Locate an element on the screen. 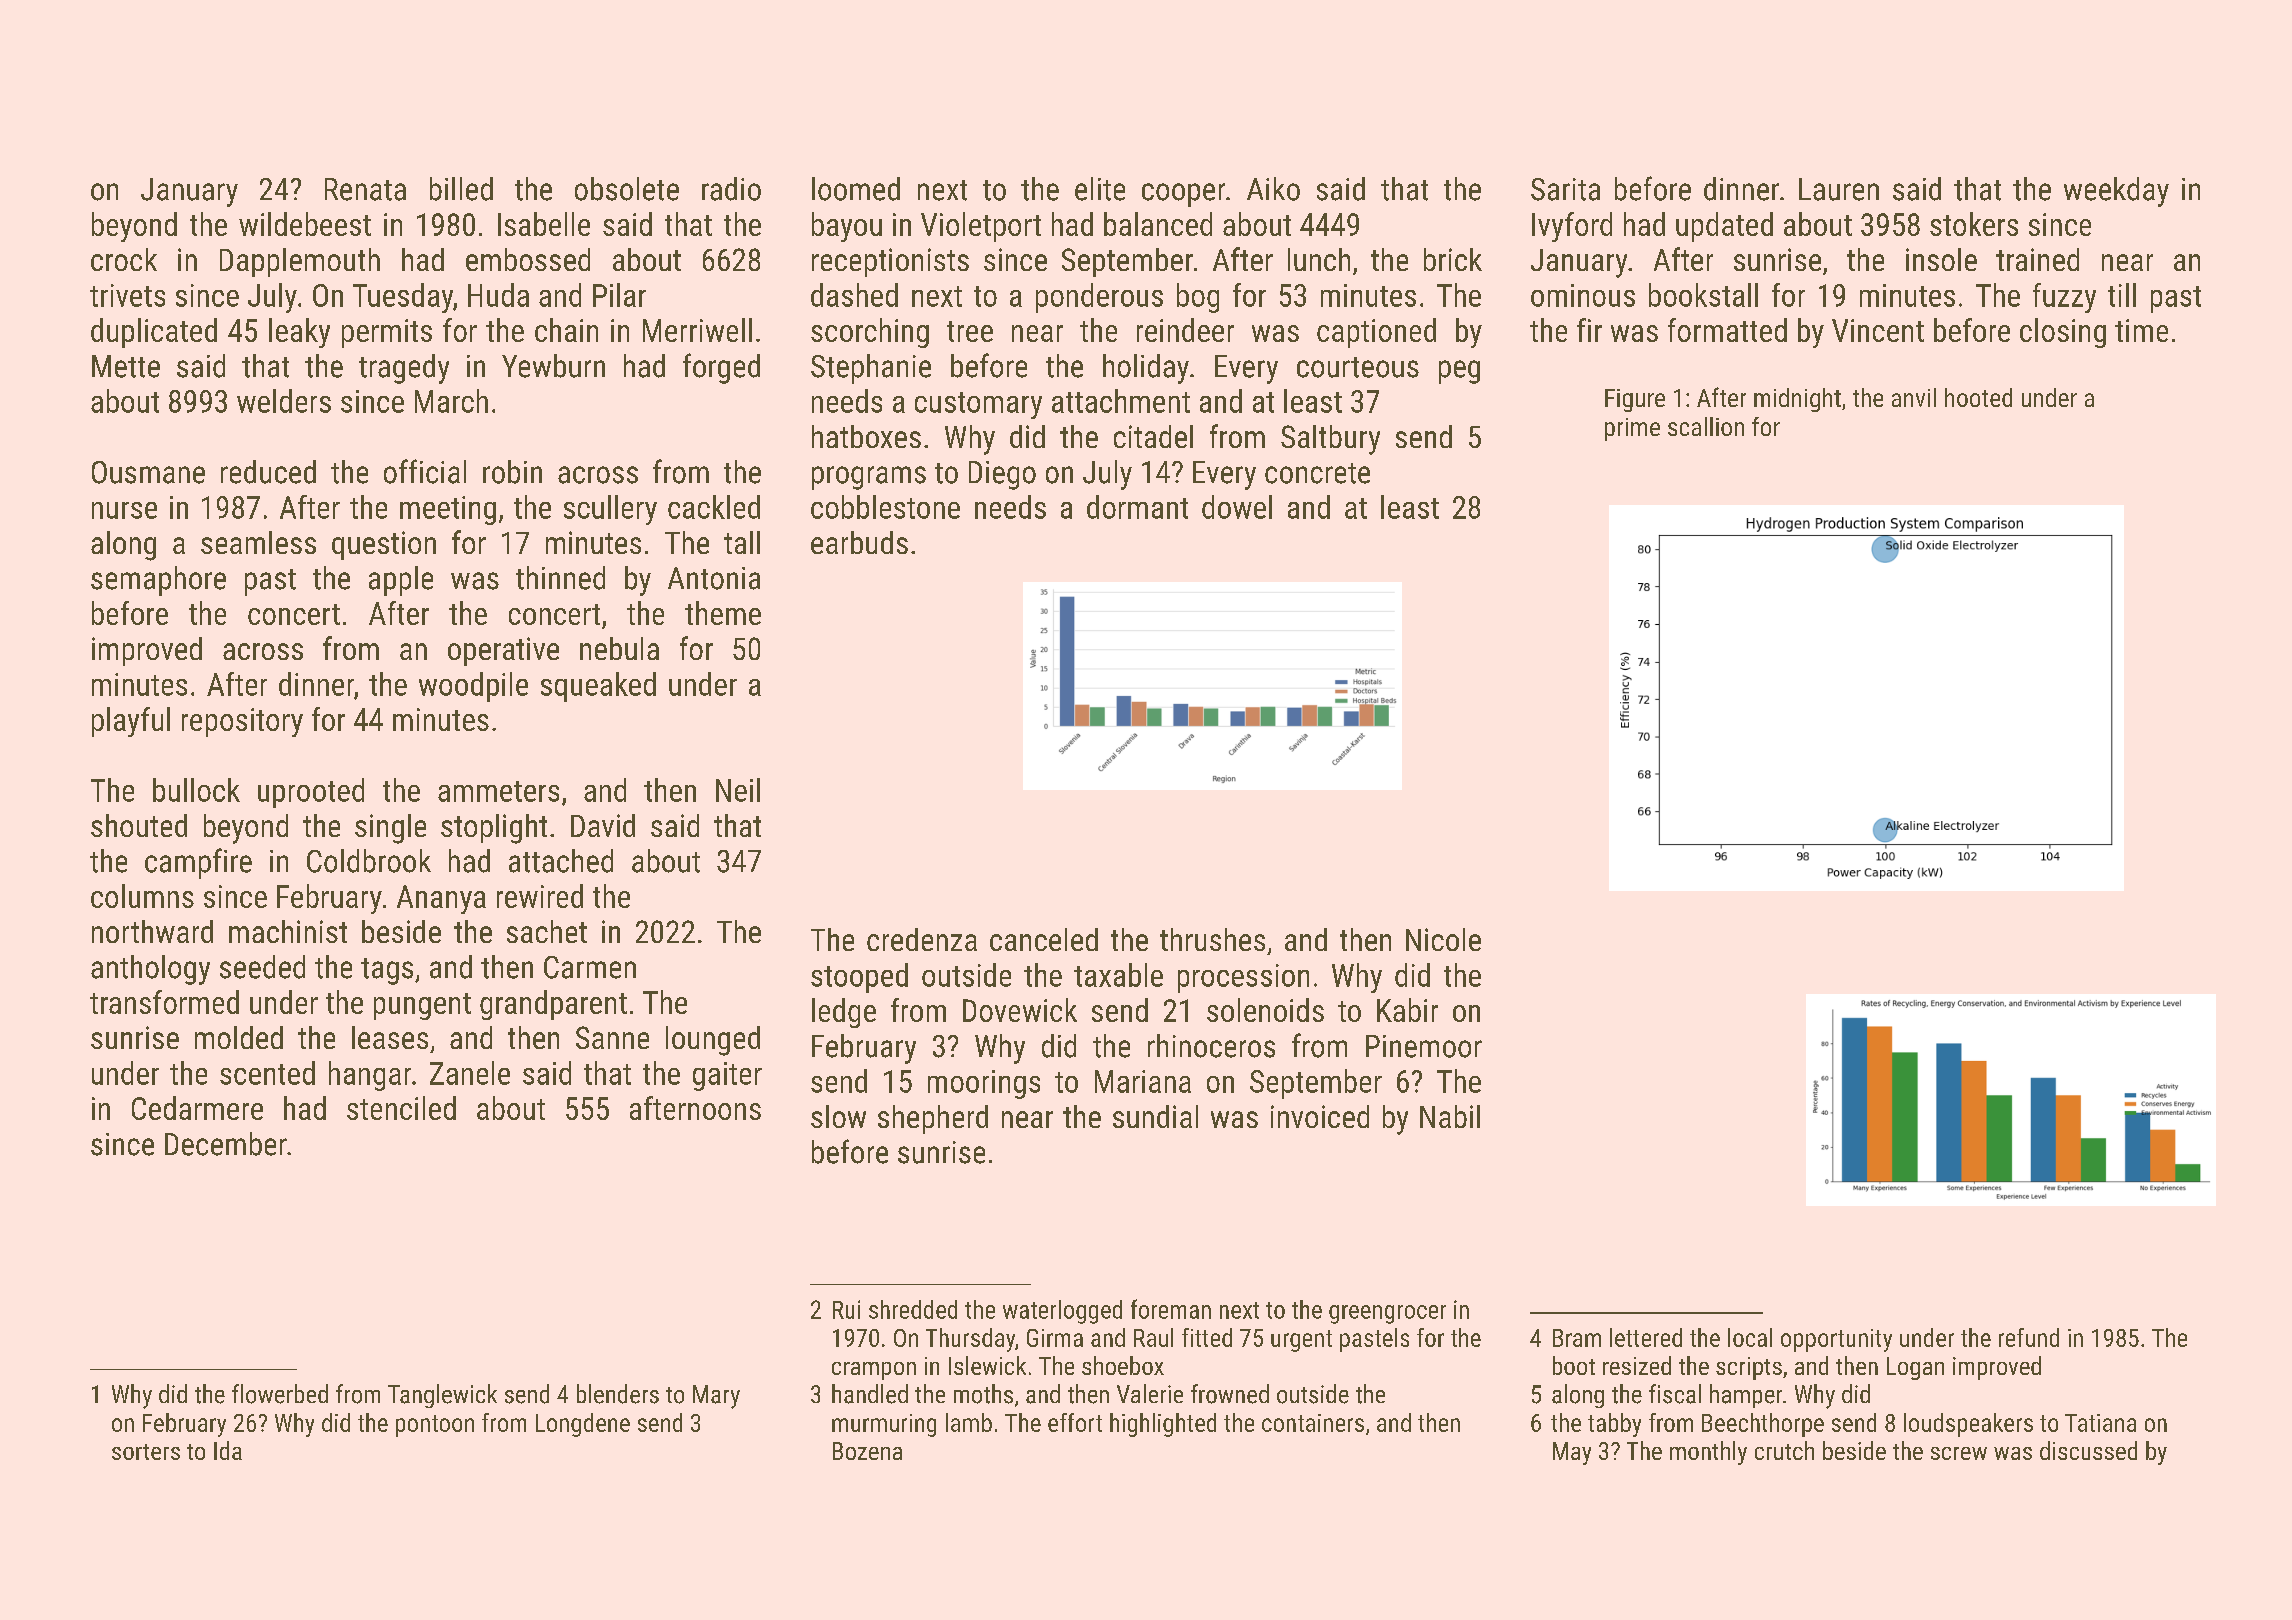 The image size is (2292, 1620). Aiko is located at coordinates (1273, 189).
